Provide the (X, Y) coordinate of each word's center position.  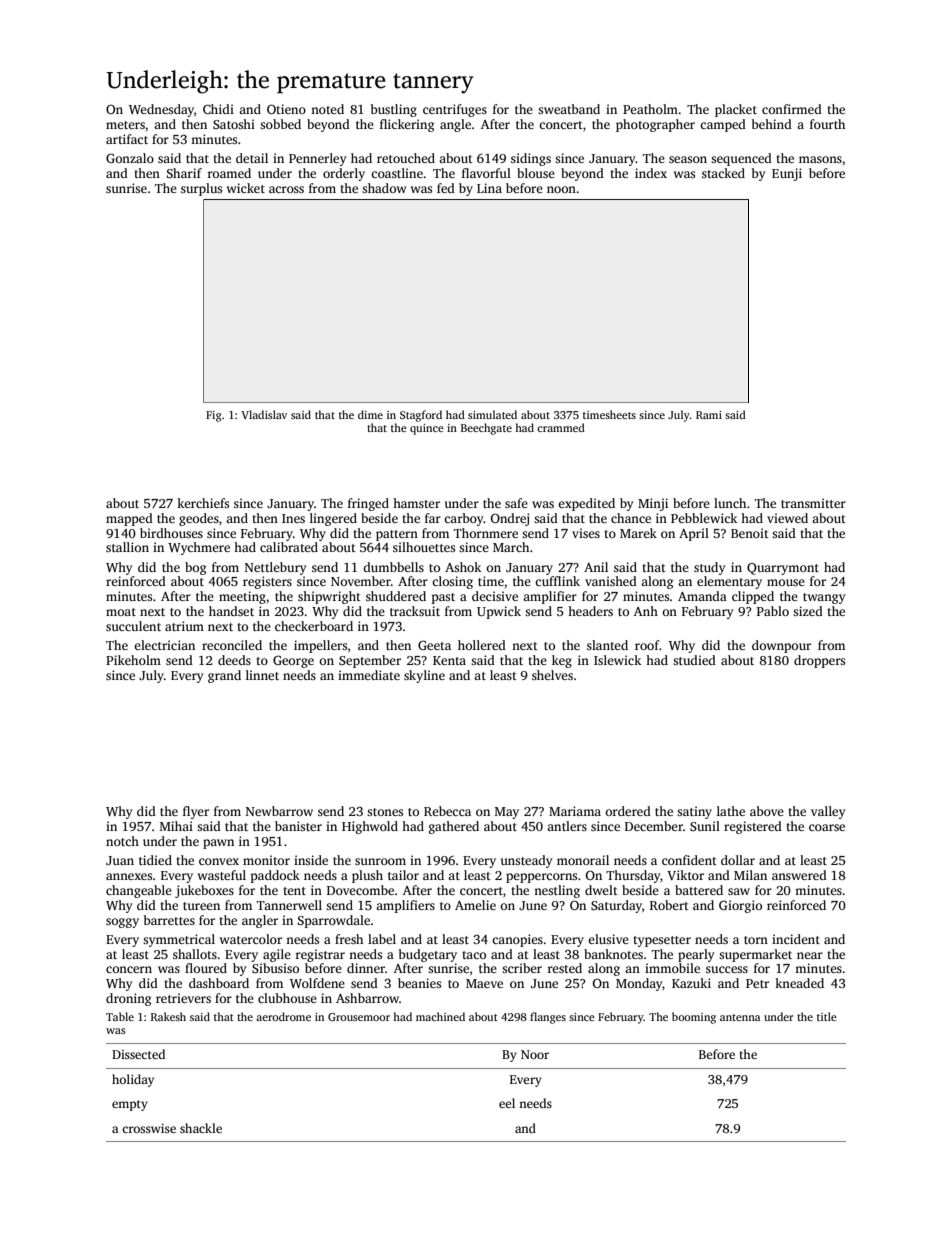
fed (446, 188)
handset (231, 611)
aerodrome (283, 1016)
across (286, 189)
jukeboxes (204, 891)
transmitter (813, 503)
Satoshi (234, 124)
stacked (723, 173)
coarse (827, 827)
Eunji (787, 174)
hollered (482, 645)
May (507, 813)
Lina (489, 188)
